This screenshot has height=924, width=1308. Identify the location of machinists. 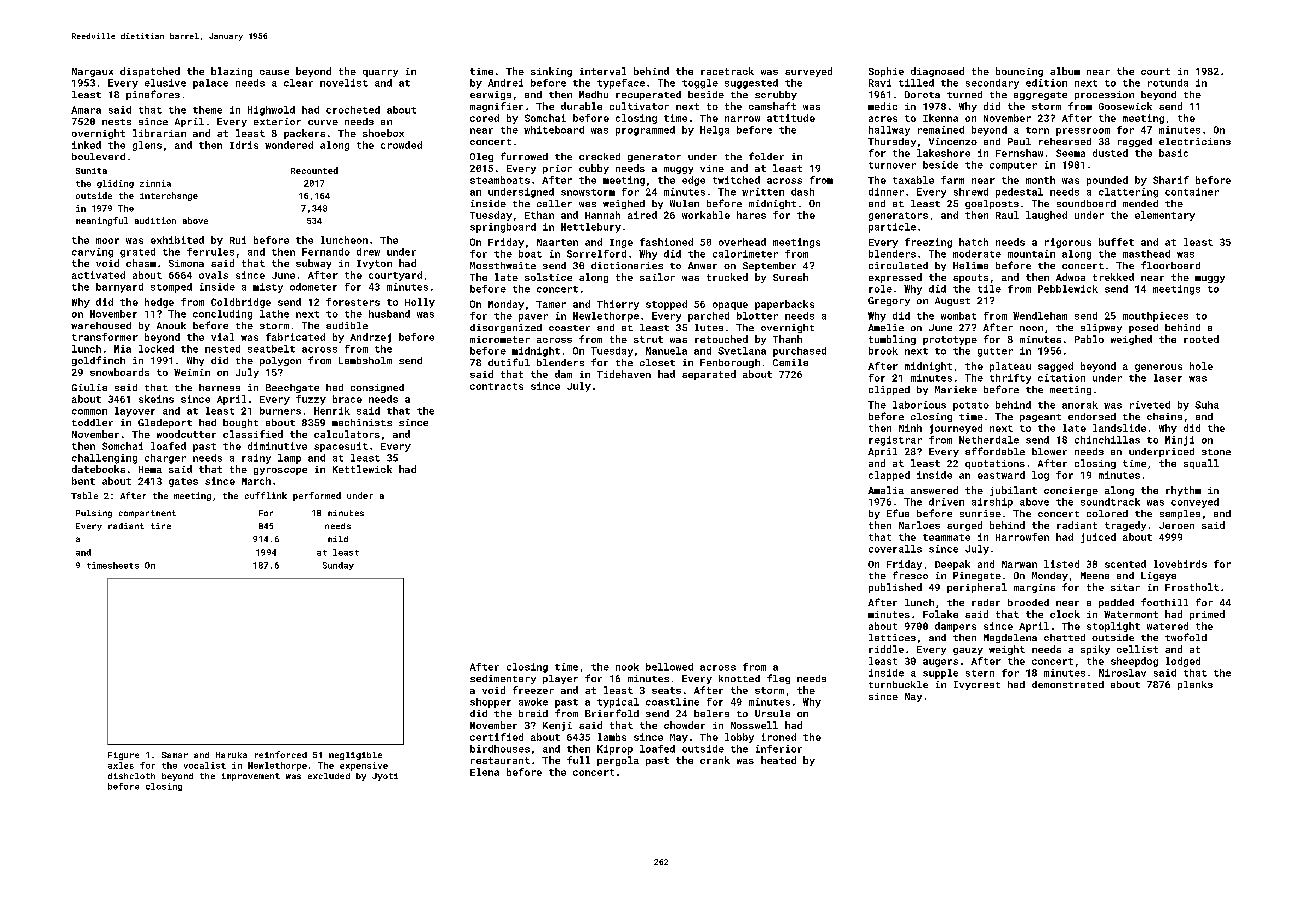
(362, 422).
